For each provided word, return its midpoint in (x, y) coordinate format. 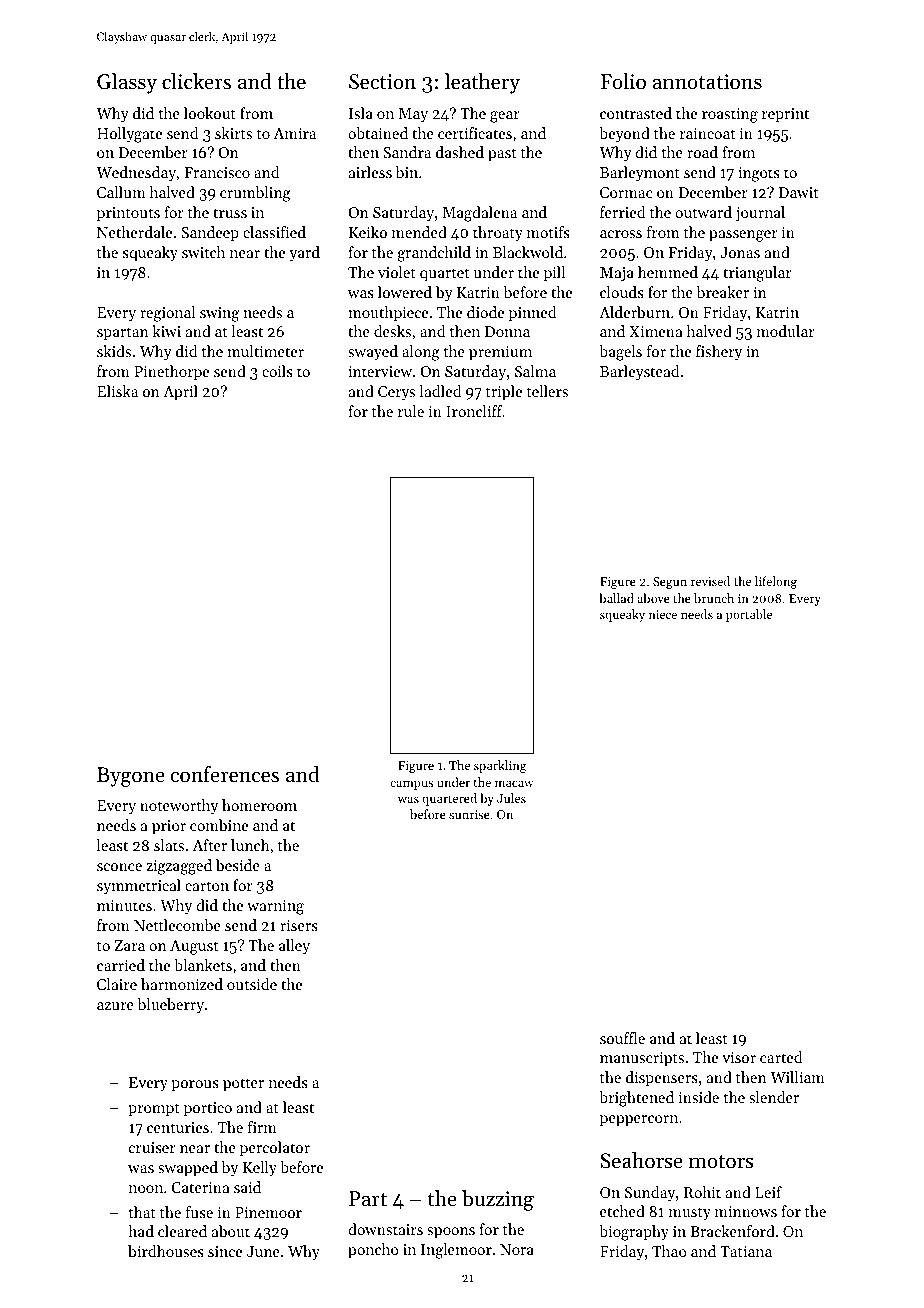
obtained (378, 133)
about (231, 1231)
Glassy (127, 83)
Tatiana (746, 1251)
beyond (624, 135)
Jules (511, 798)
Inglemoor (456, 1251)
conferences (224, 774)
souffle (622, 1038)
